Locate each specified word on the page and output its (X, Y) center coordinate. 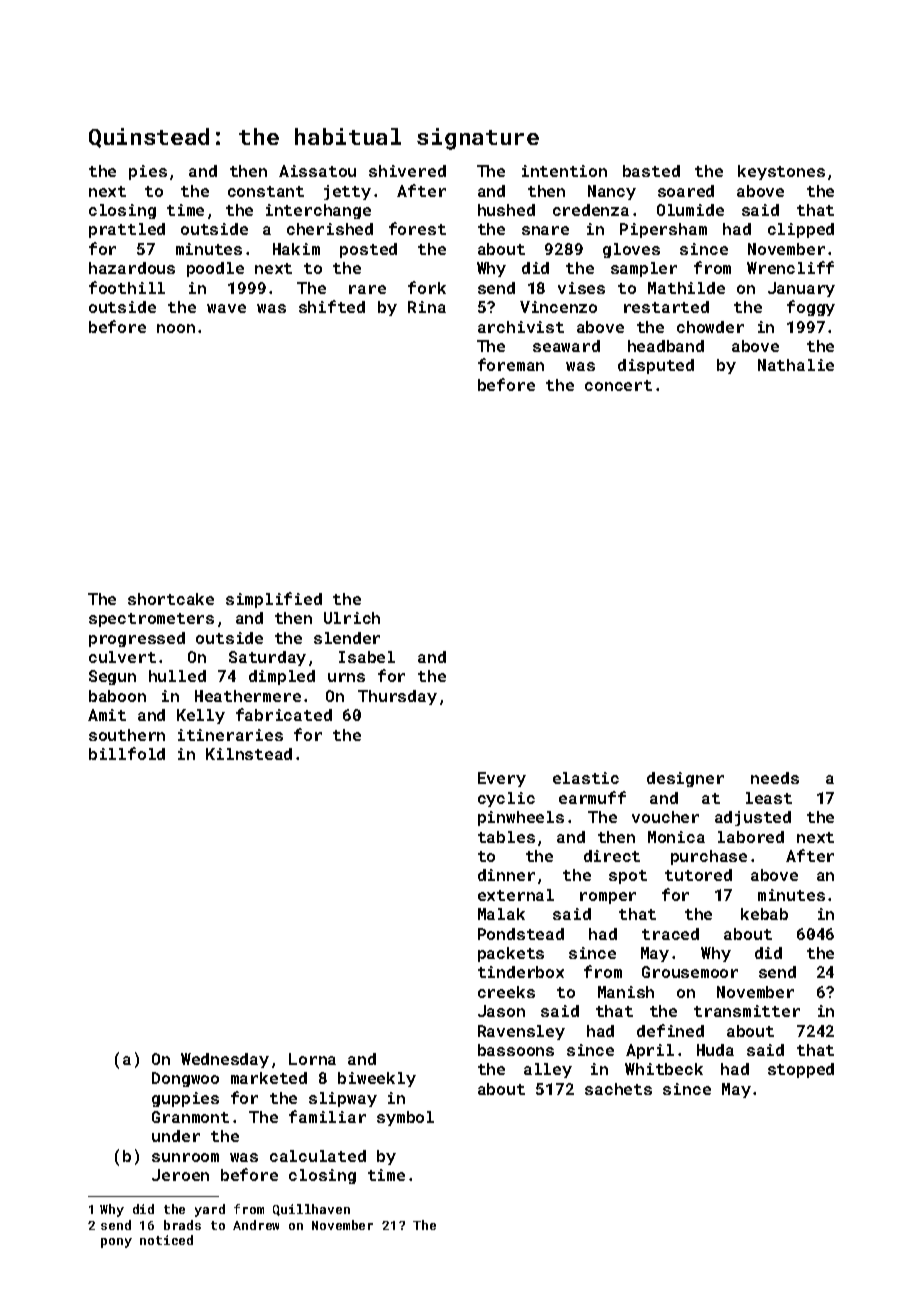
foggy (811, 308)
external (516, 895)
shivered (407, 171)
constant (266, 191)
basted (651, 171)
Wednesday (225, 1060)
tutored (698, 875)
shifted (332, 306)
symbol (405, 1118)
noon (176, 328)
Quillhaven (311, 1210)
